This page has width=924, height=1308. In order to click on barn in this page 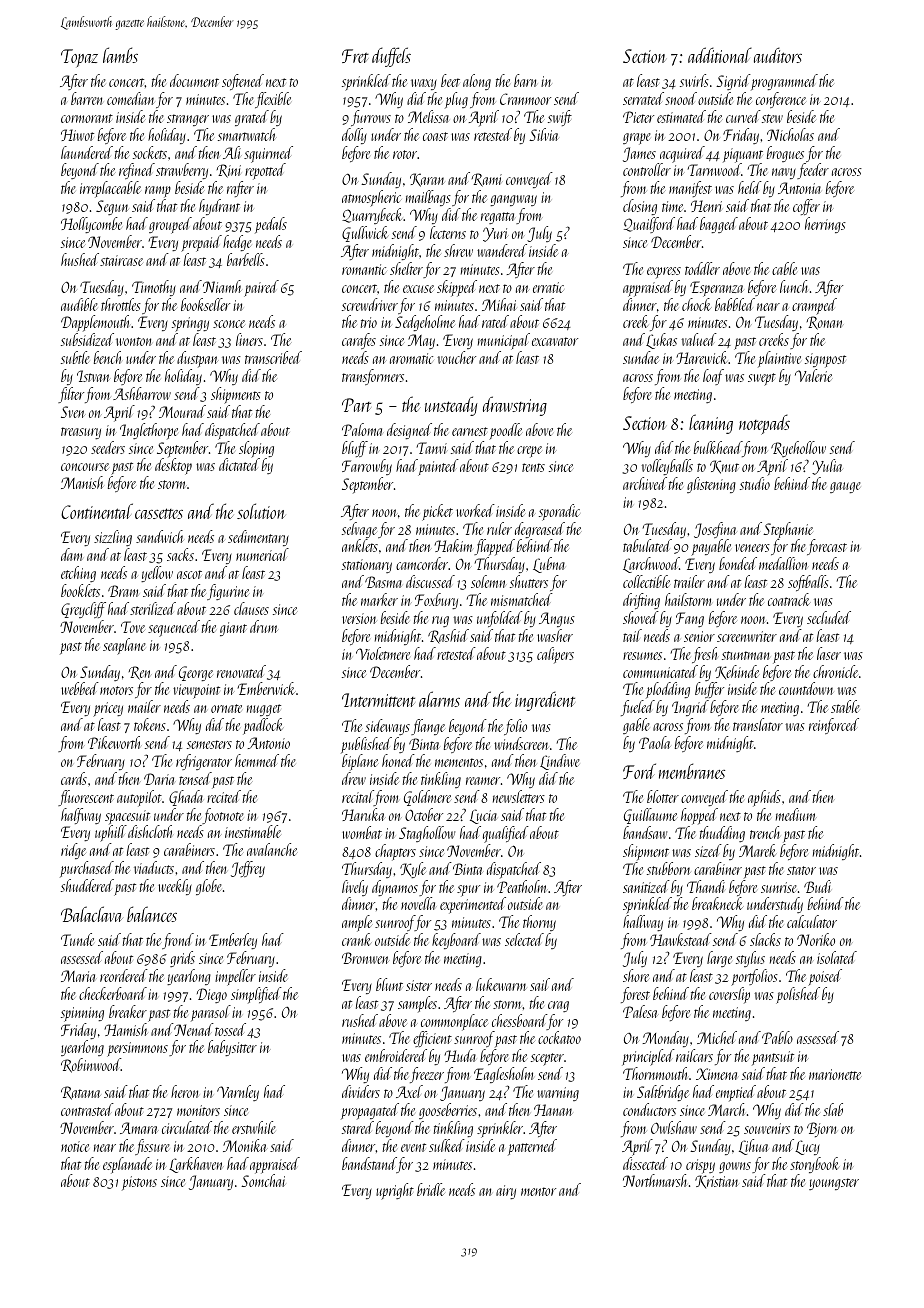, I will do `click(525, 80)`.
